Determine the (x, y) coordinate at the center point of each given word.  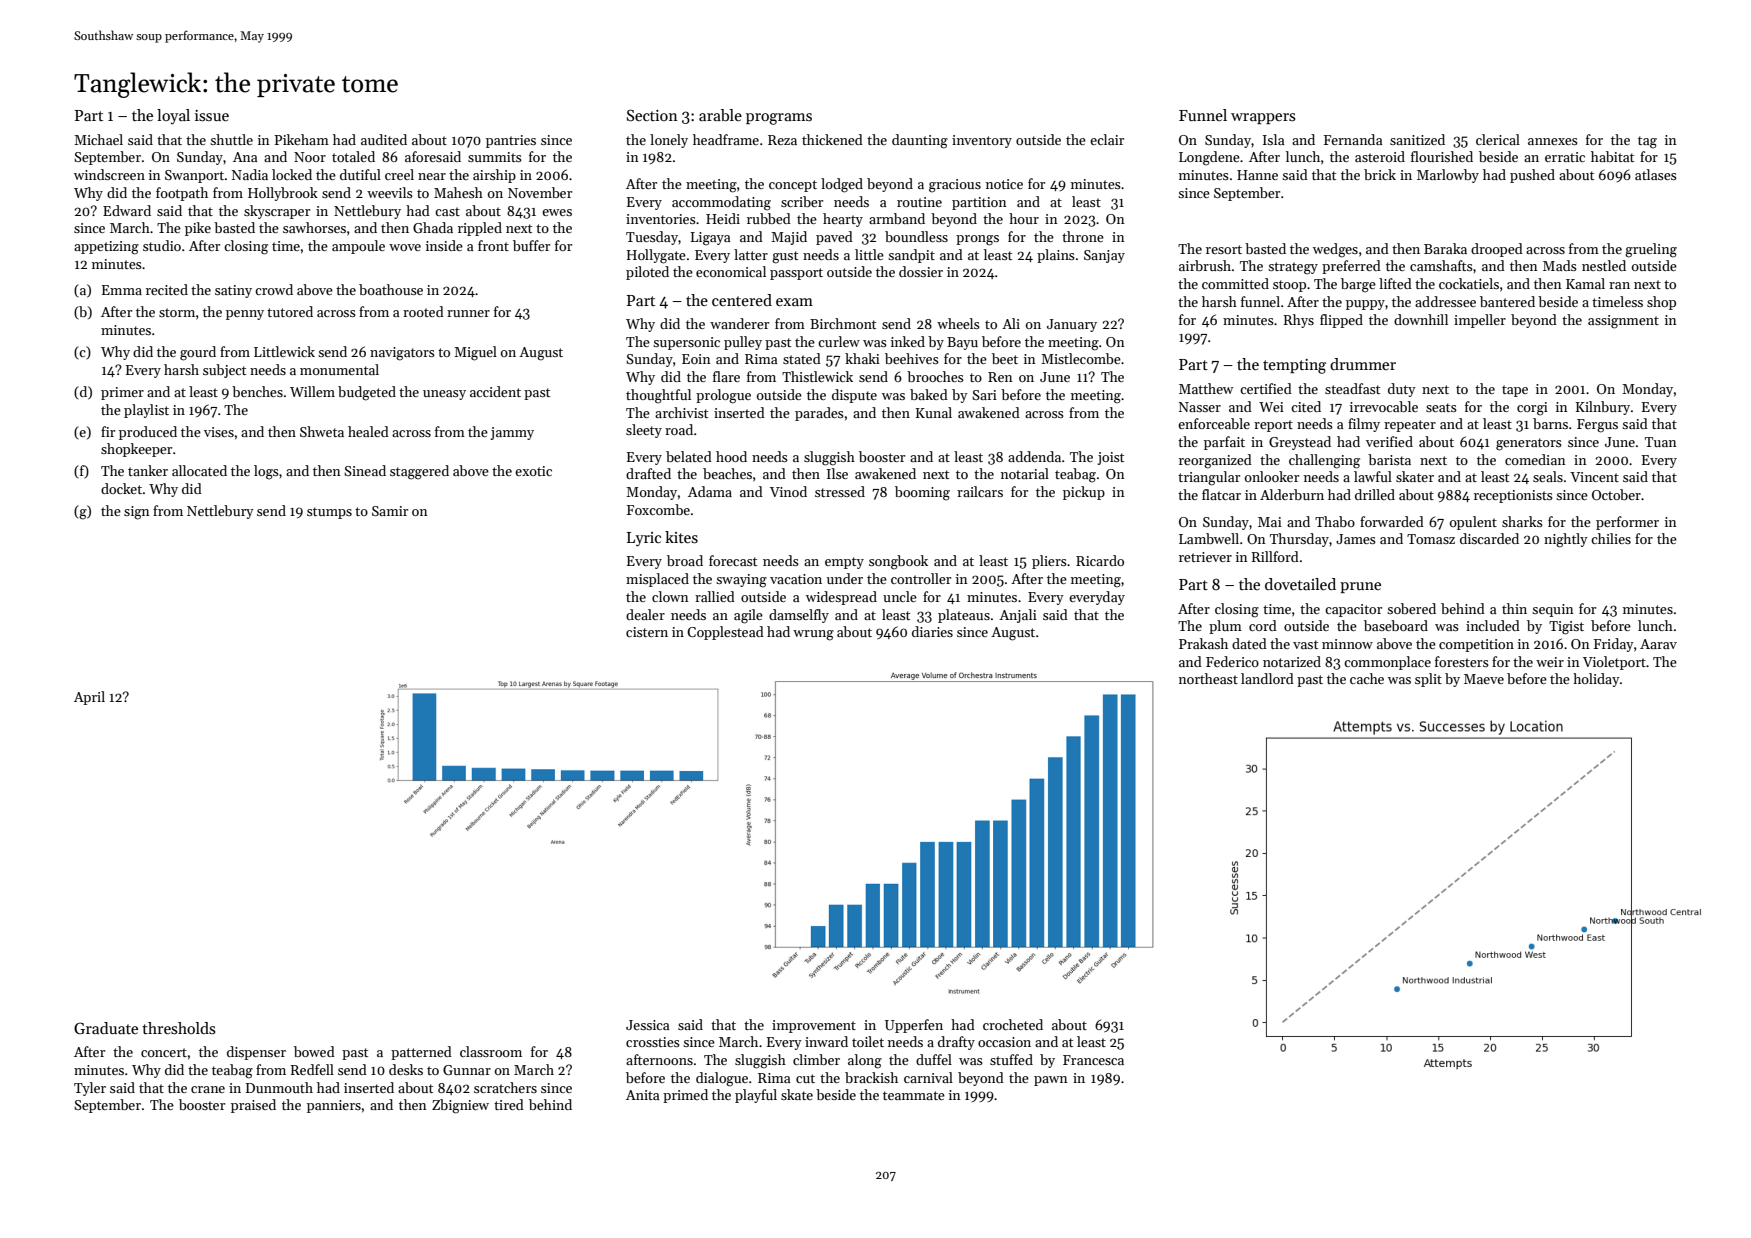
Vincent (1594, 477)
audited (384, 139)
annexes (1553, 141)
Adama (710, 491)
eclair (1107, 139)
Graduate (106, 1028)
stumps (329, 513)
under (845, 578)
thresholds (179, 1028)
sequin (1553, 610)
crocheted (1013, 1024)
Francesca (1093, 1060)
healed (368, 431)
